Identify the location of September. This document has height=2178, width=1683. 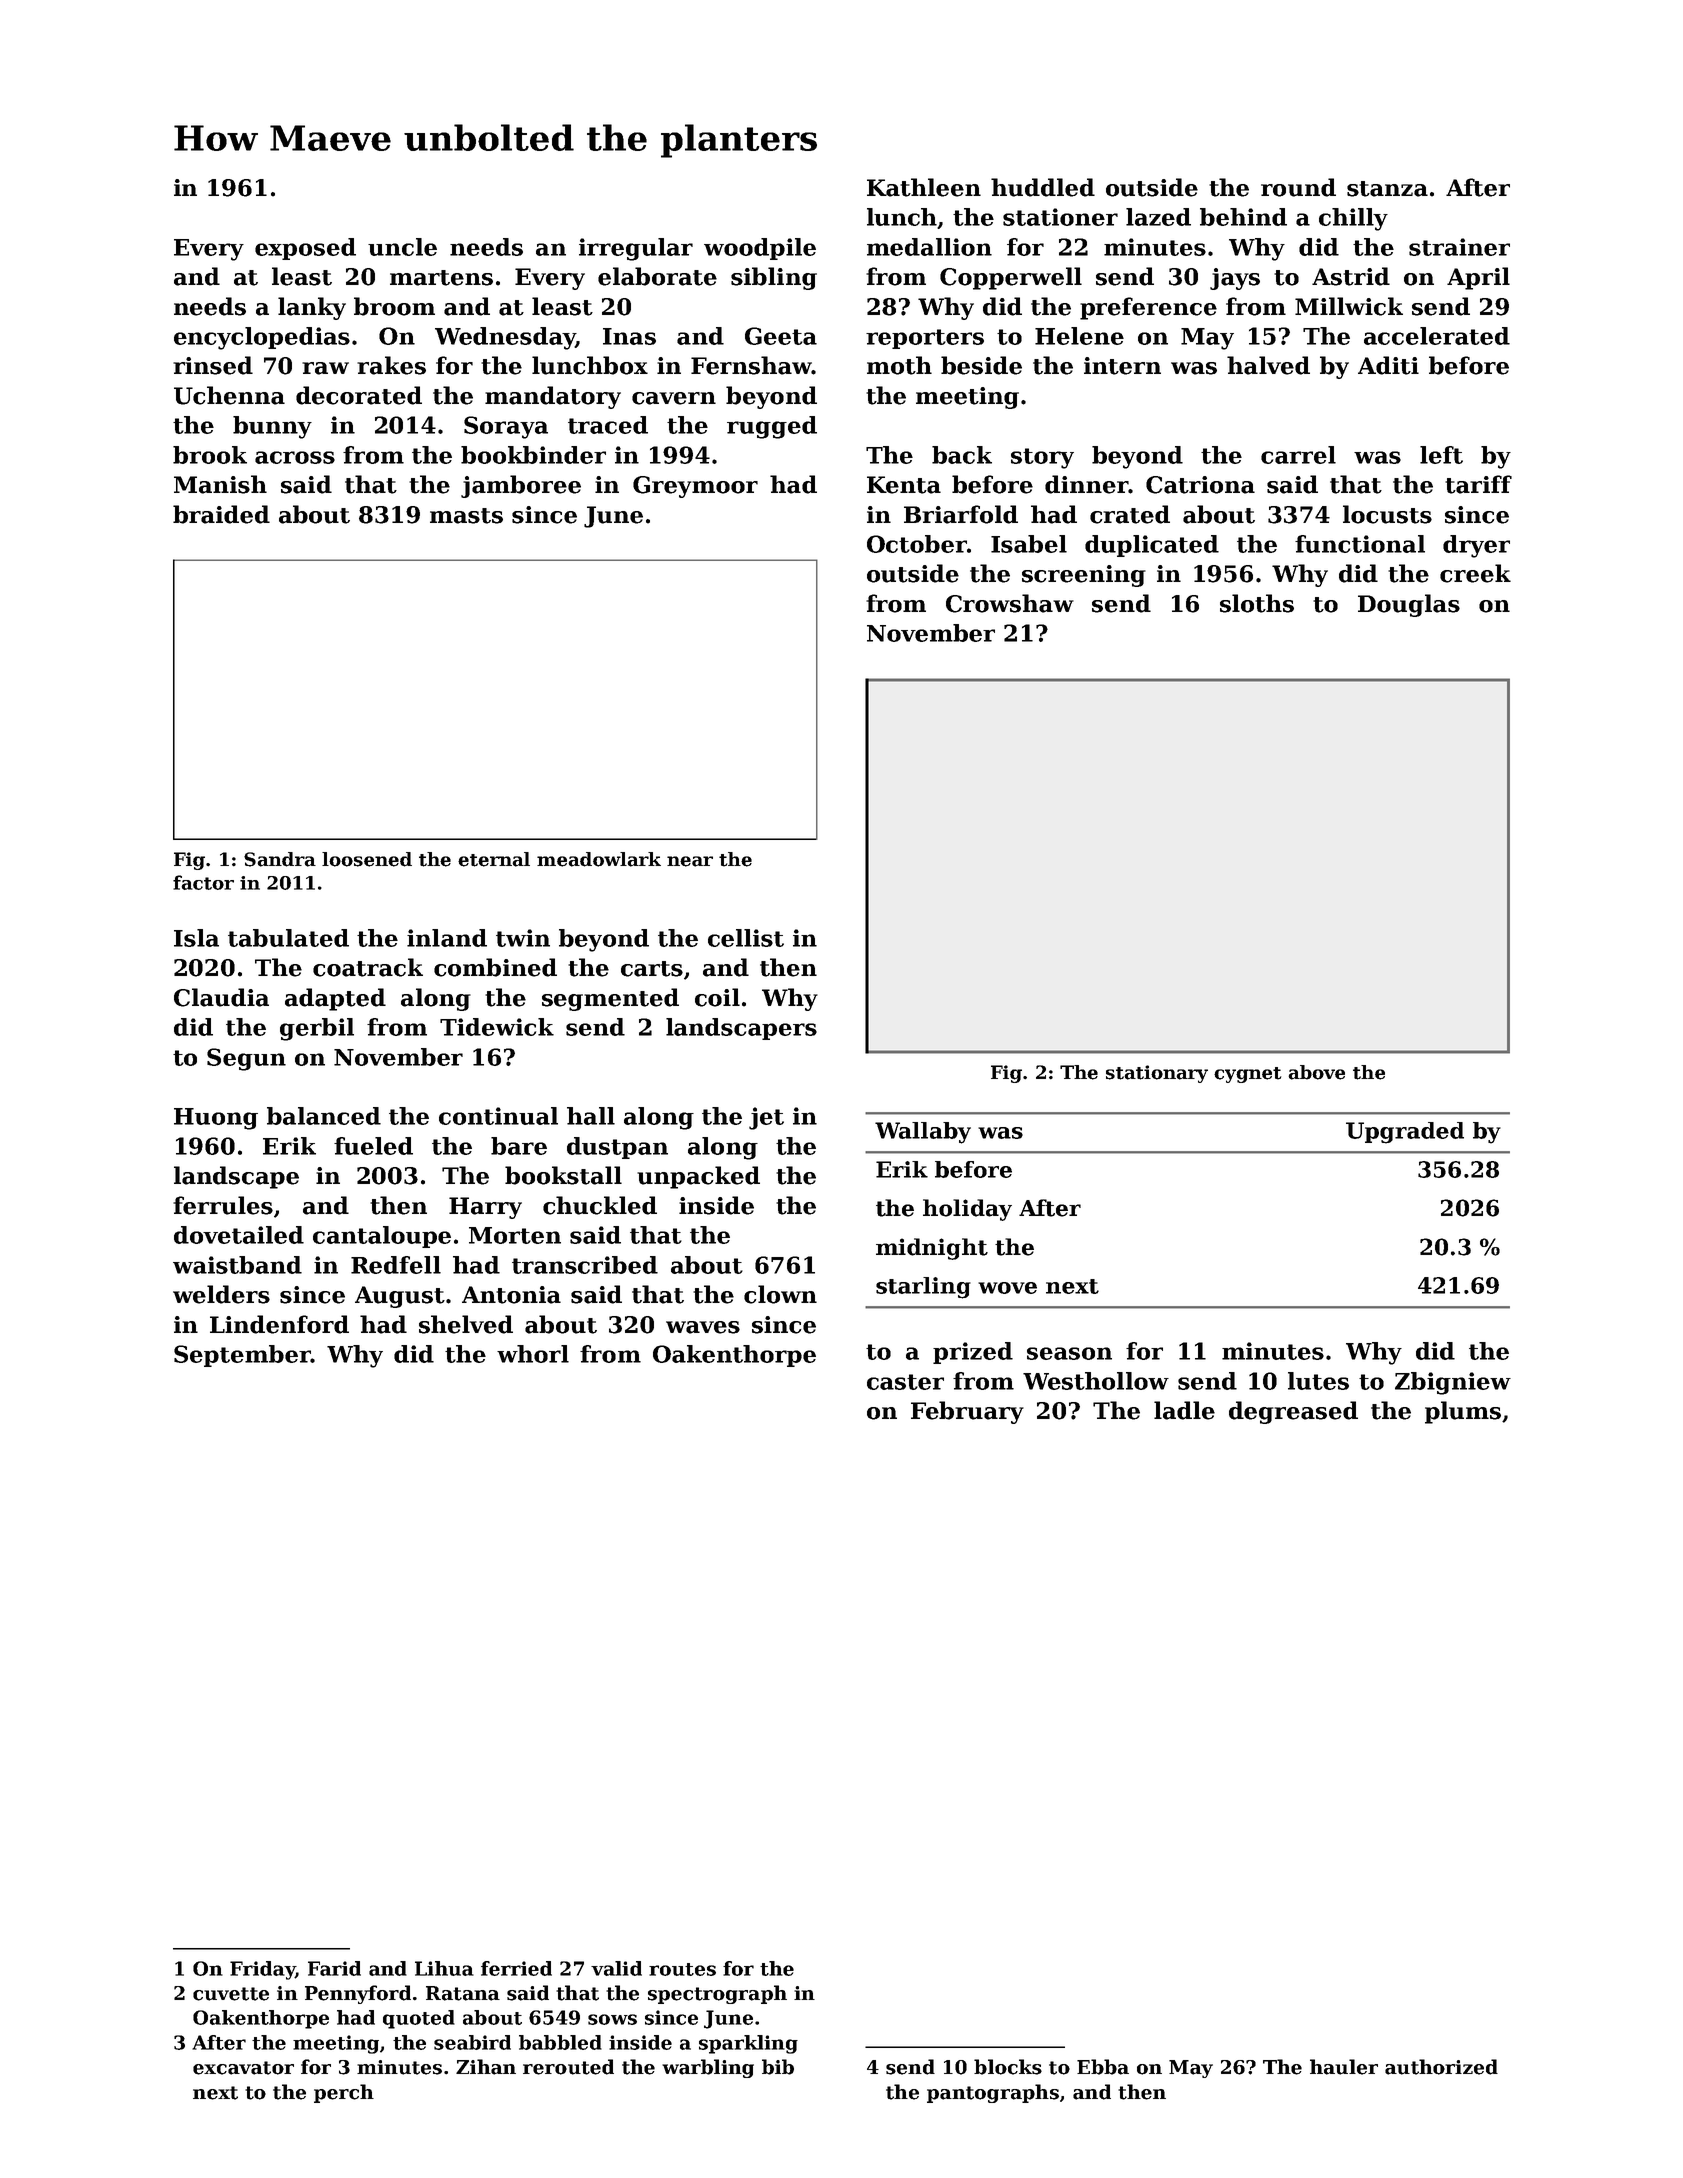
(242, 1356).
